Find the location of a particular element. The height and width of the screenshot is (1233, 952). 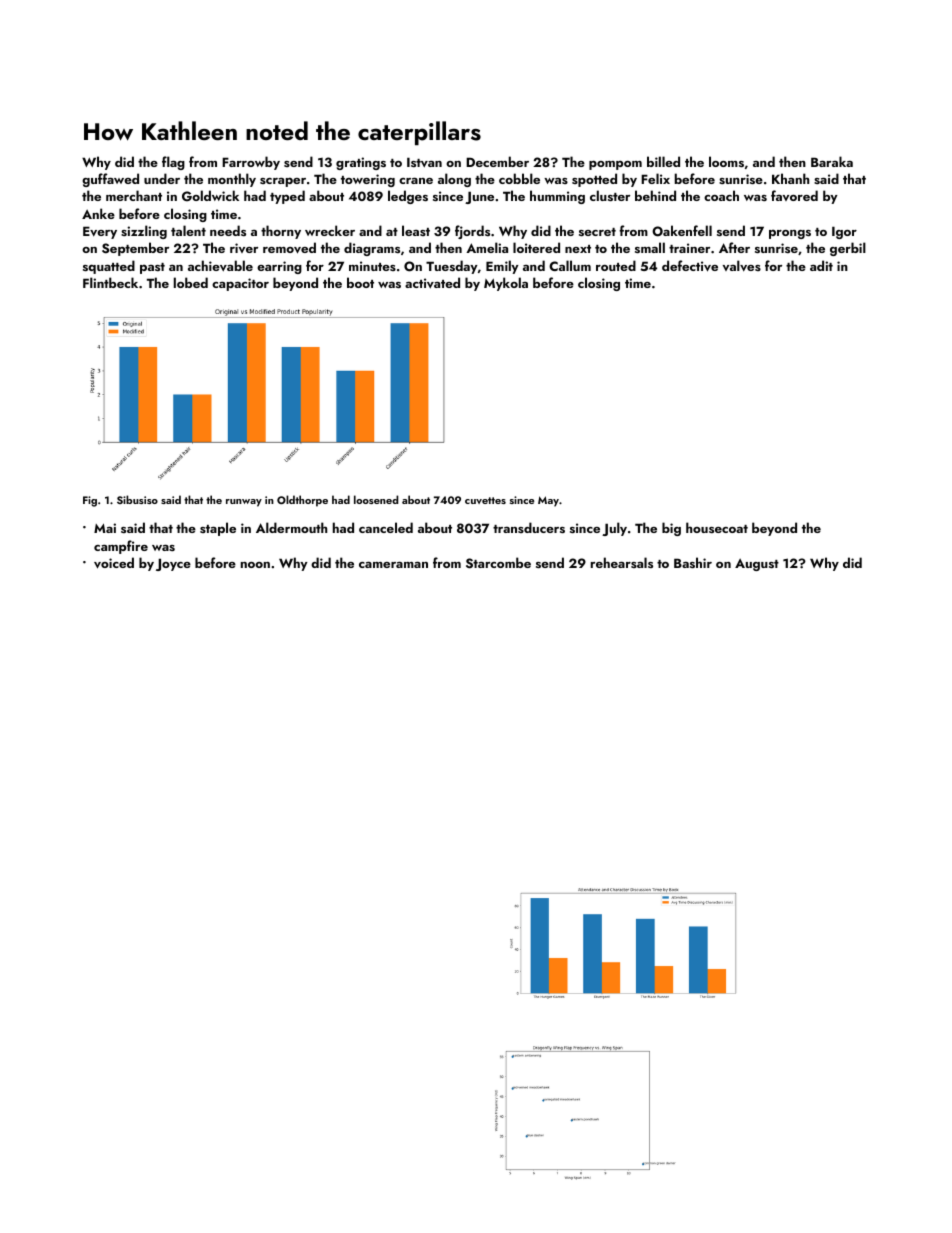

Emily is located at coordinates (502, 267).
